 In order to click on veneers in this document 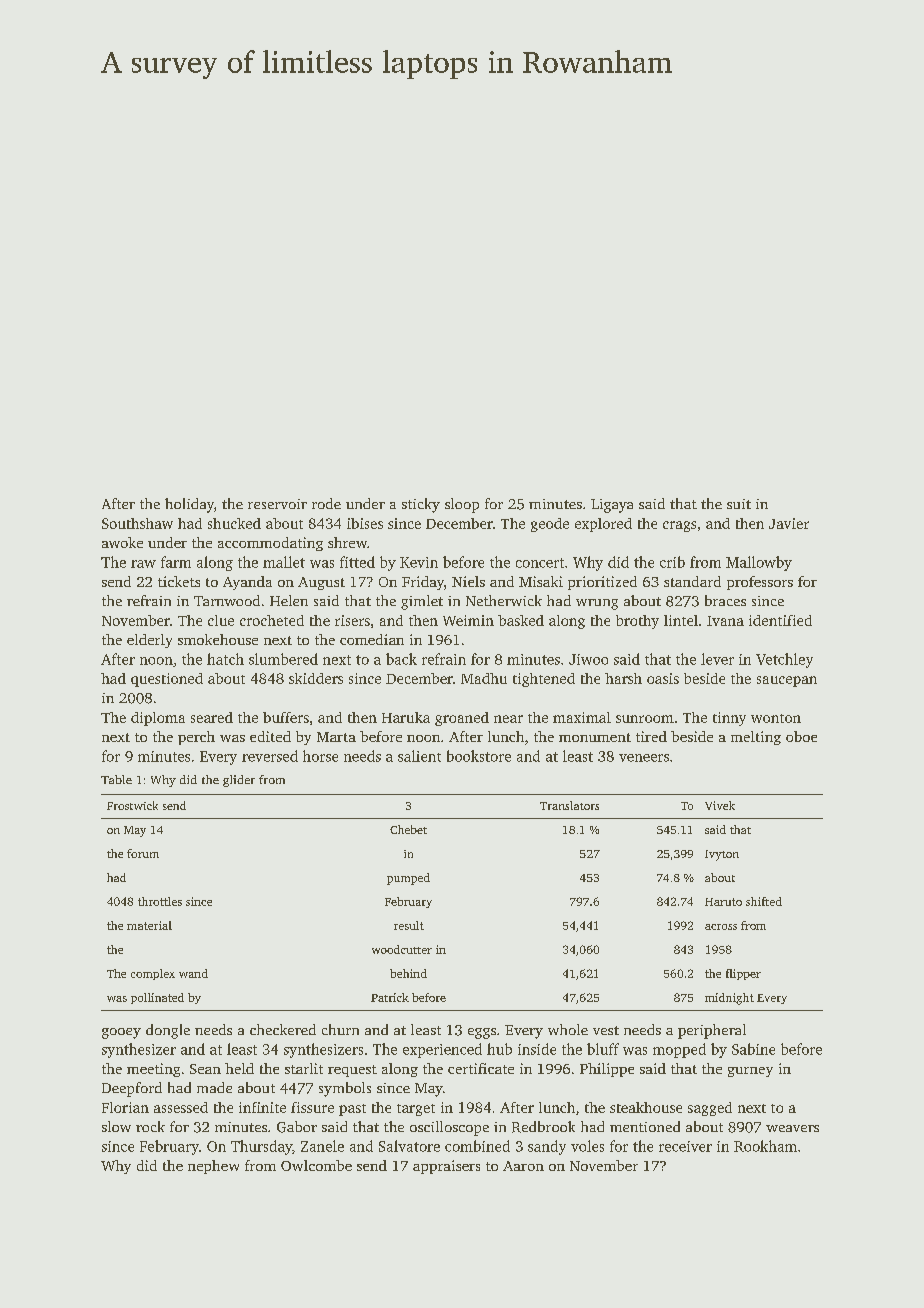, I will do `click(644, 758)`.
